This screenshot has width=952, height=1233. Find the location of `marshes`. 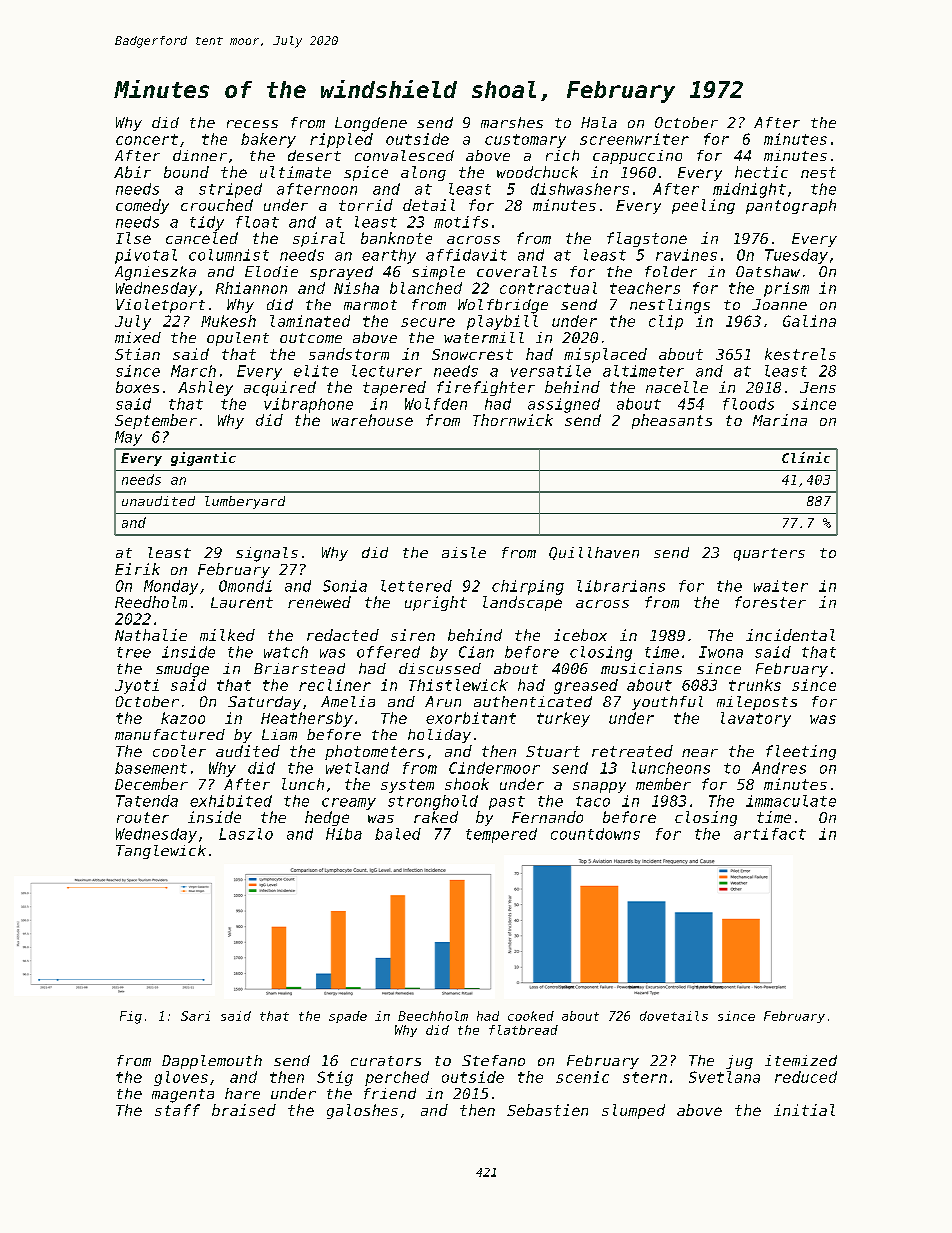

marshes is located at coordinates (512, 122).
